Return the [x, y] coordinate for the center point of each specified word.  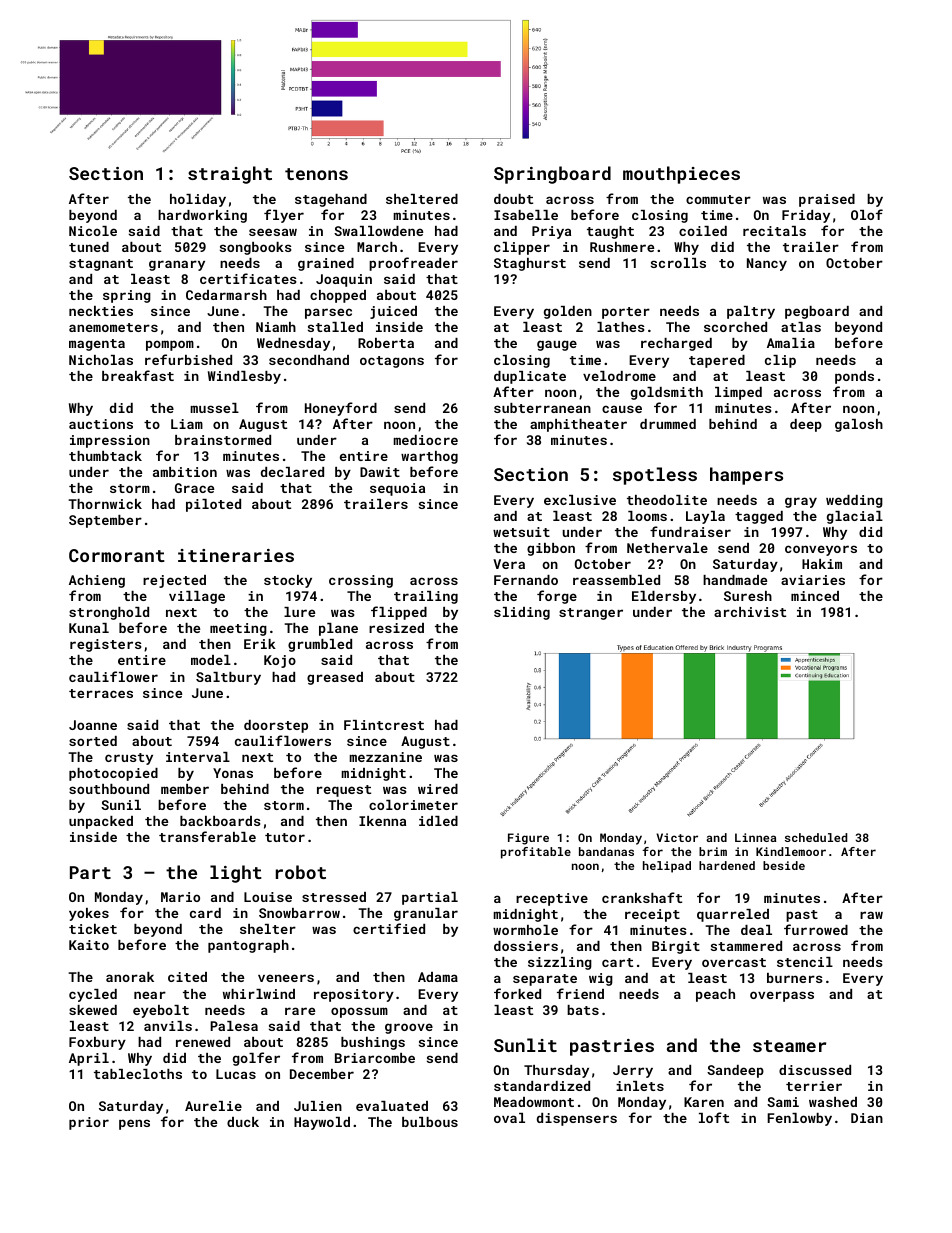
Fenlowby [799, 1119]
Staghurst [530, 264]
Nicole [93, 231]
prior [89, 1123]
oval [509, 1118]
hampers [746, 476]
